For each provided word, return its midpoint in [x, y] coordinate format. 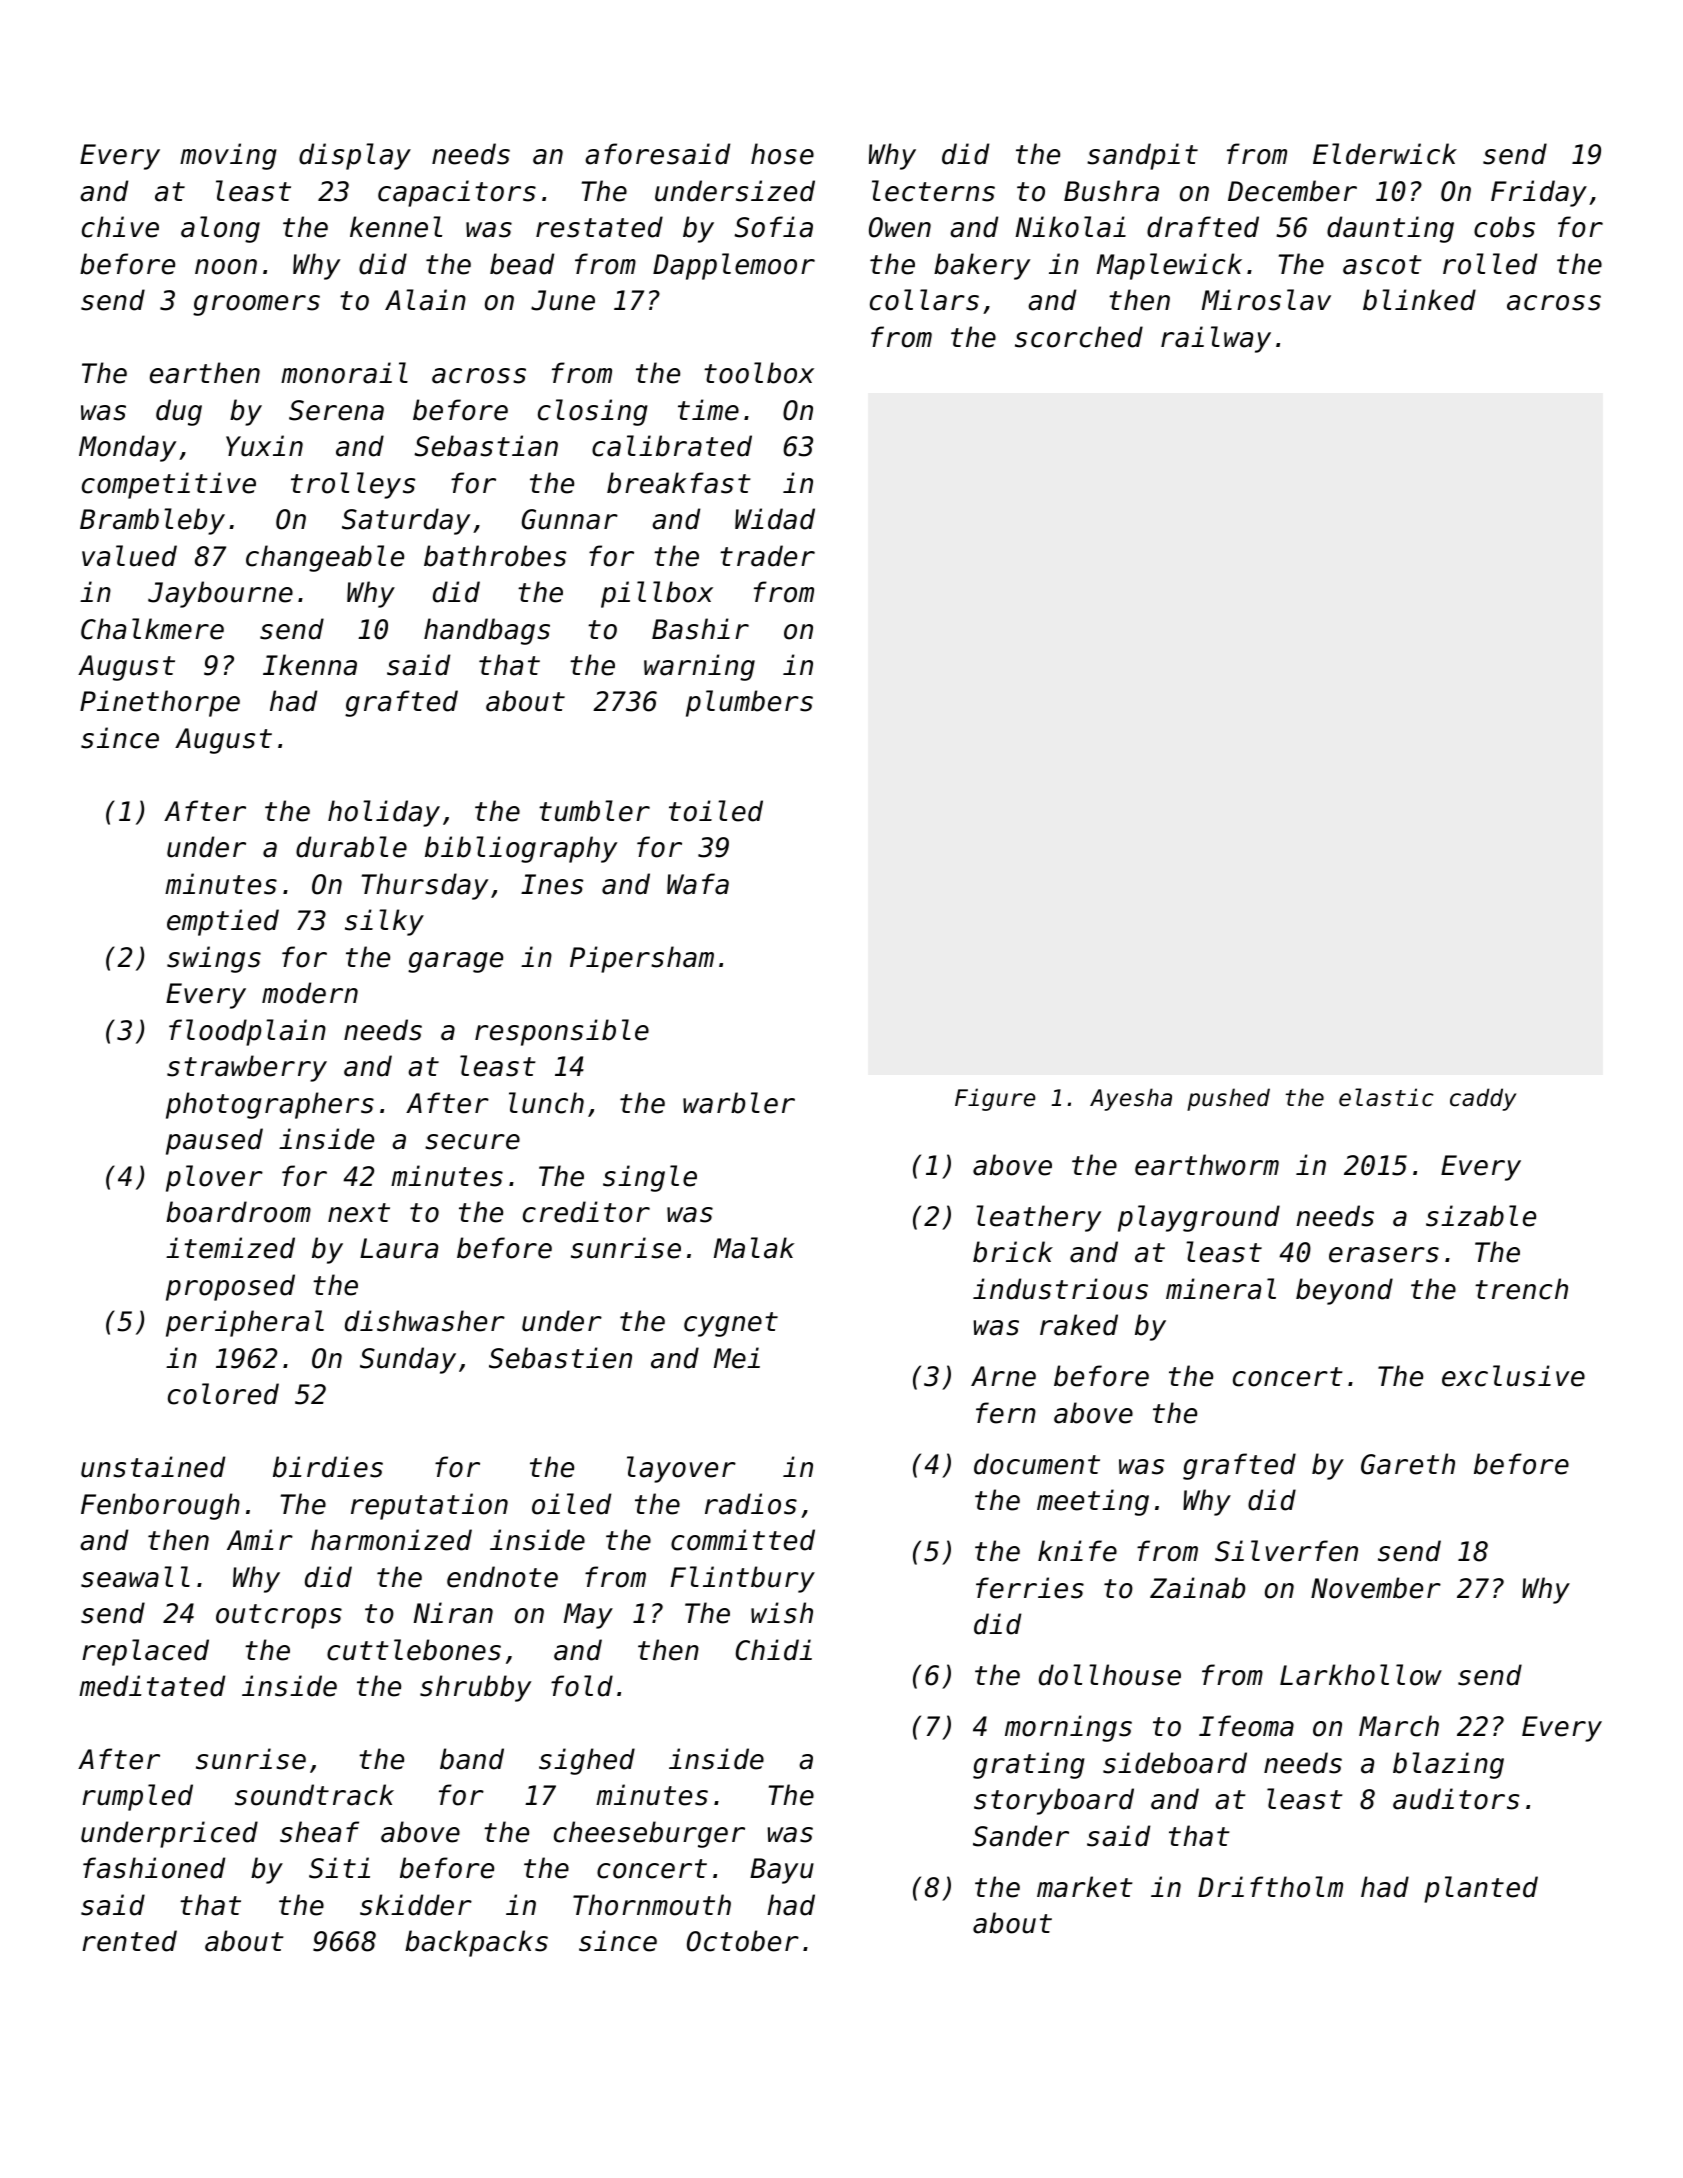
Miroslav [1266, 300]
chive [120, 227]
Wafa [698, 884]
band [472, 1759]
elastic [1386, 1097]
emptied [223, 922]
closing [593, 412]
